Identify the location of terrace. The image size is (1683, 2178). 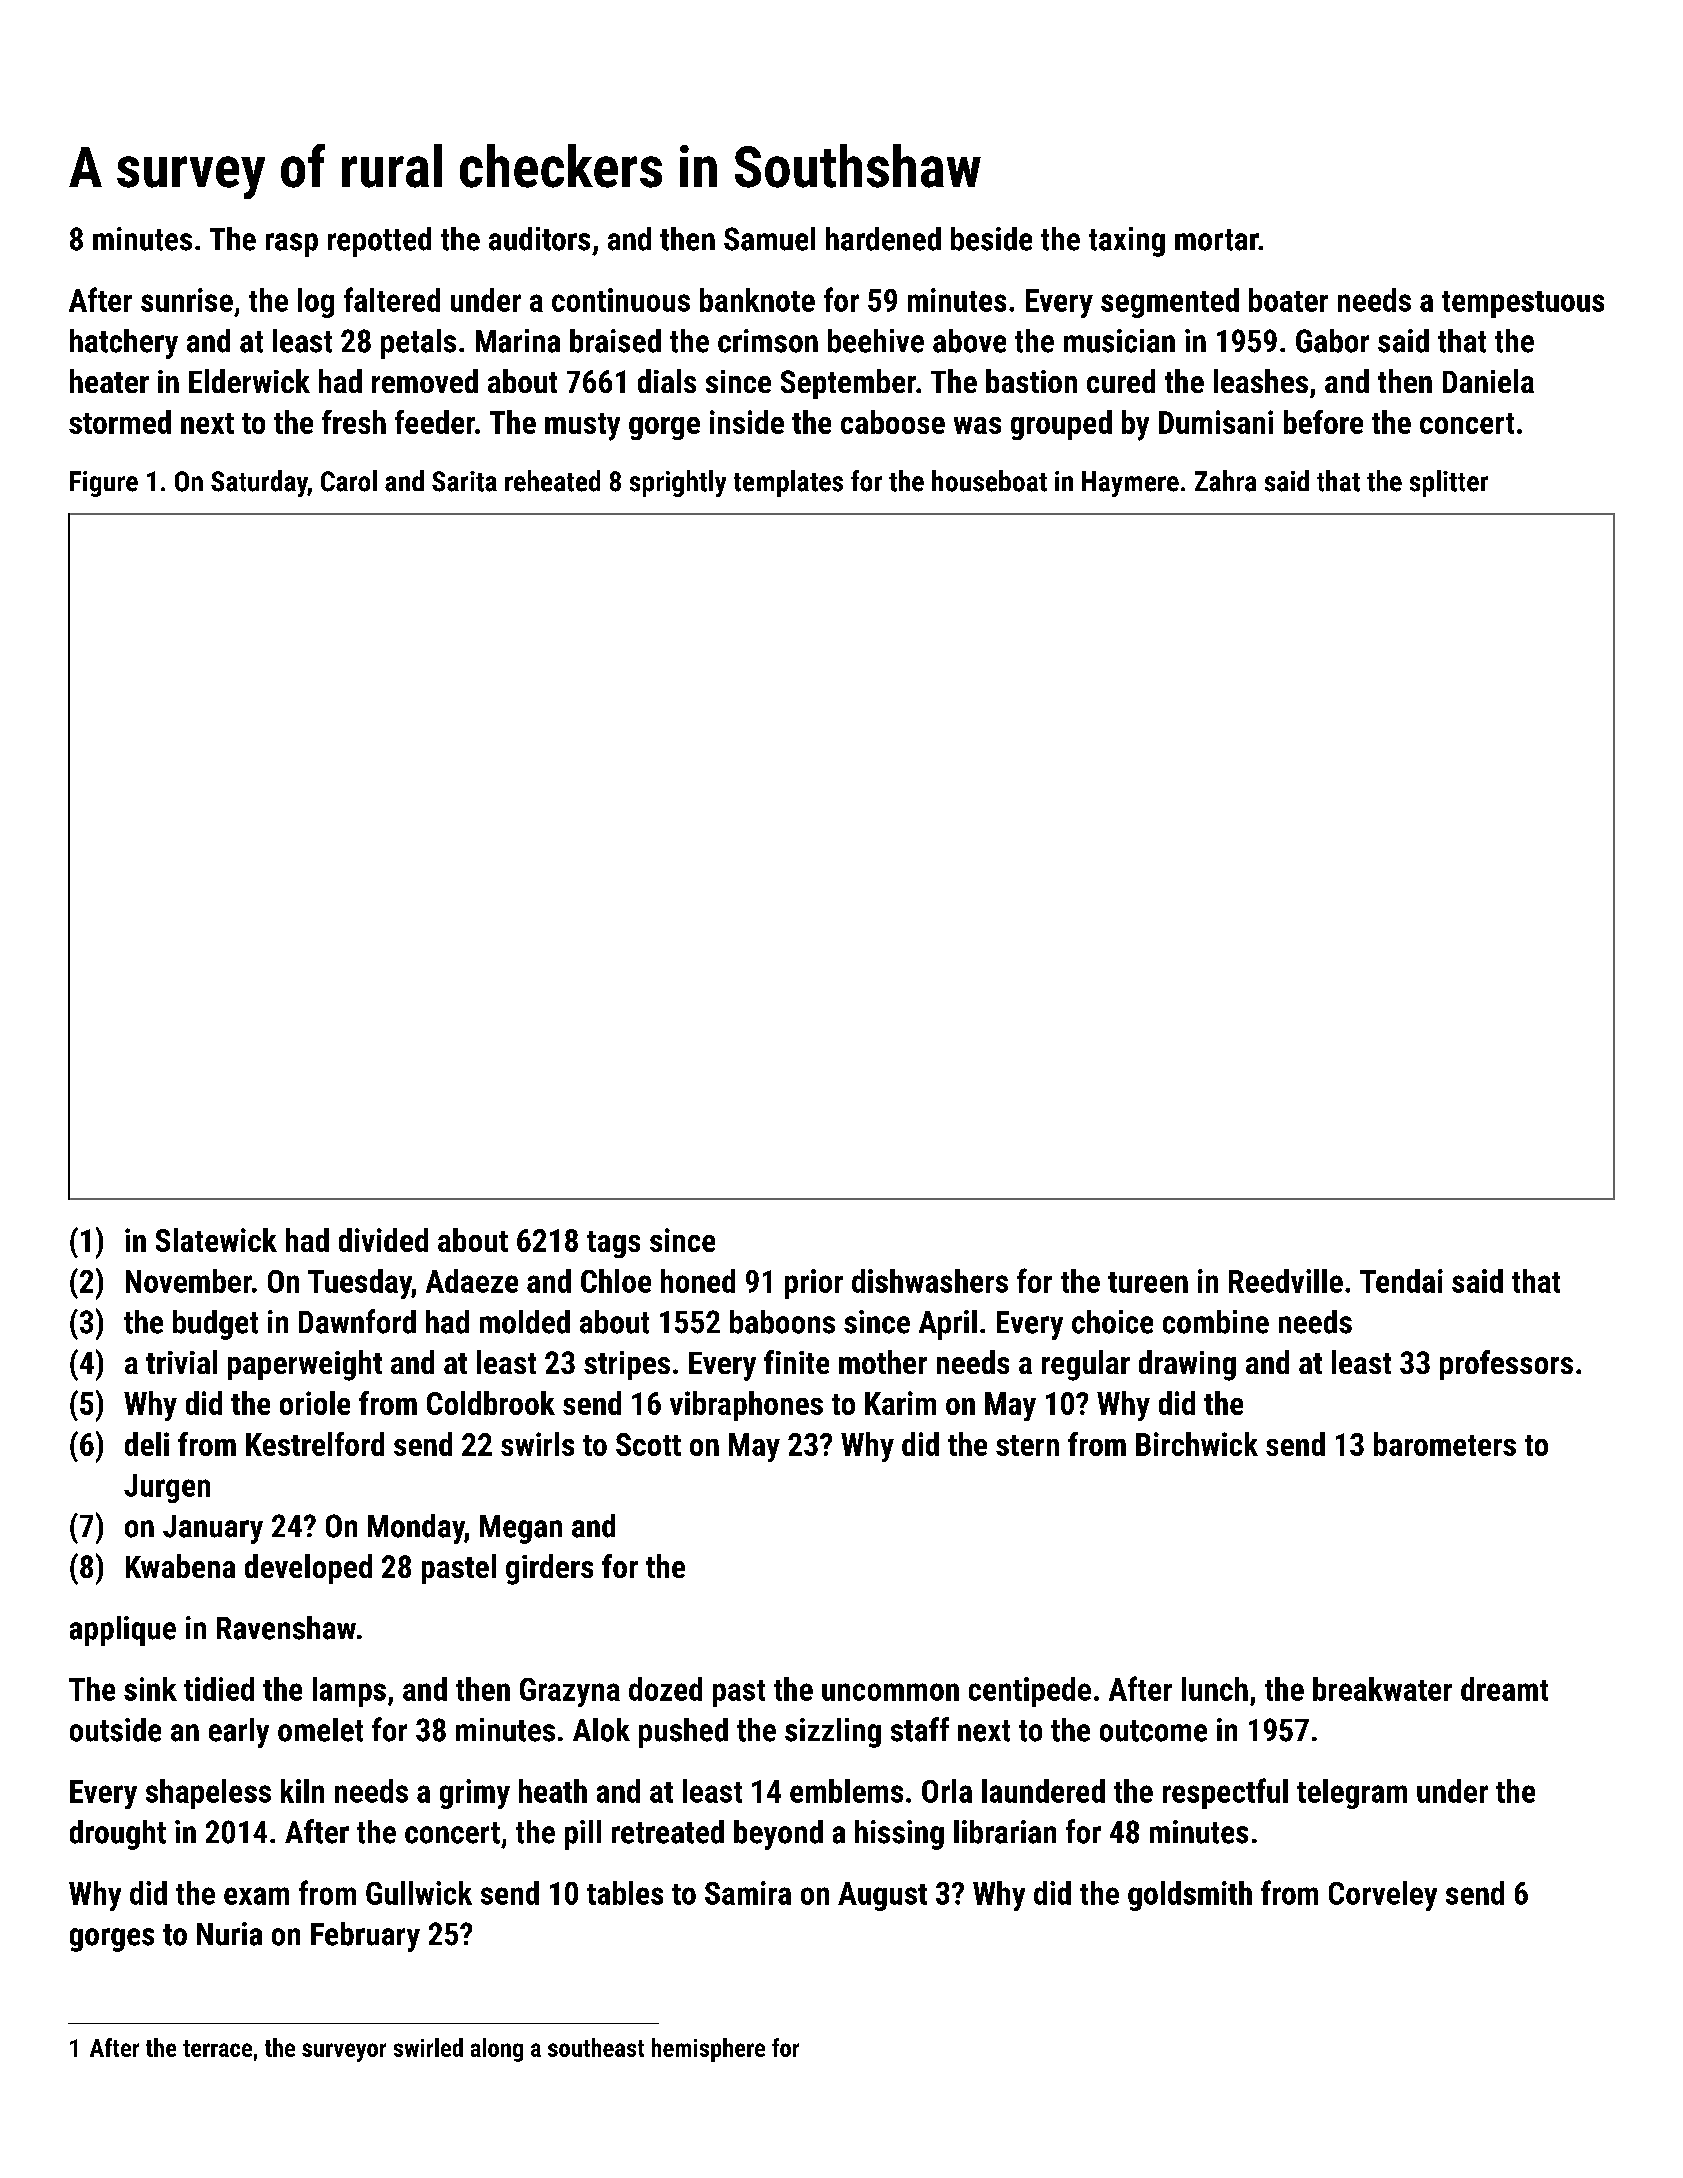
(217, 2048).
